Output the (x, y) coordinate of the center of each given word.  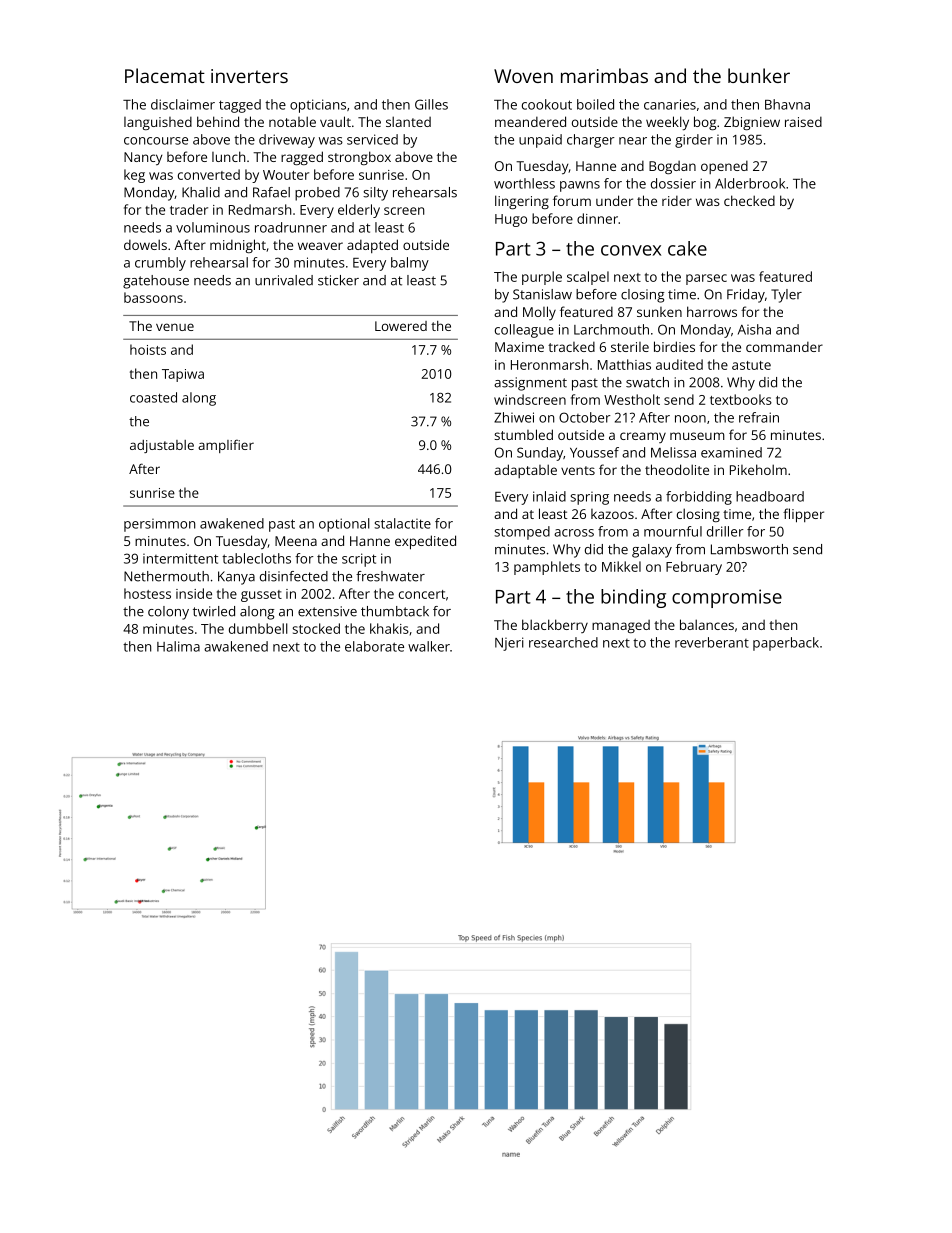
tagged (240, 106)
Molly (539, 313)
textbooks (741, 399)
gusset (261, 596)
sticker (338, 280)
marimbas (604, 75)
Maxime (519, 347)
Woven (523, 76)
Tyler (786, 296)
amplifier (226, 446)
